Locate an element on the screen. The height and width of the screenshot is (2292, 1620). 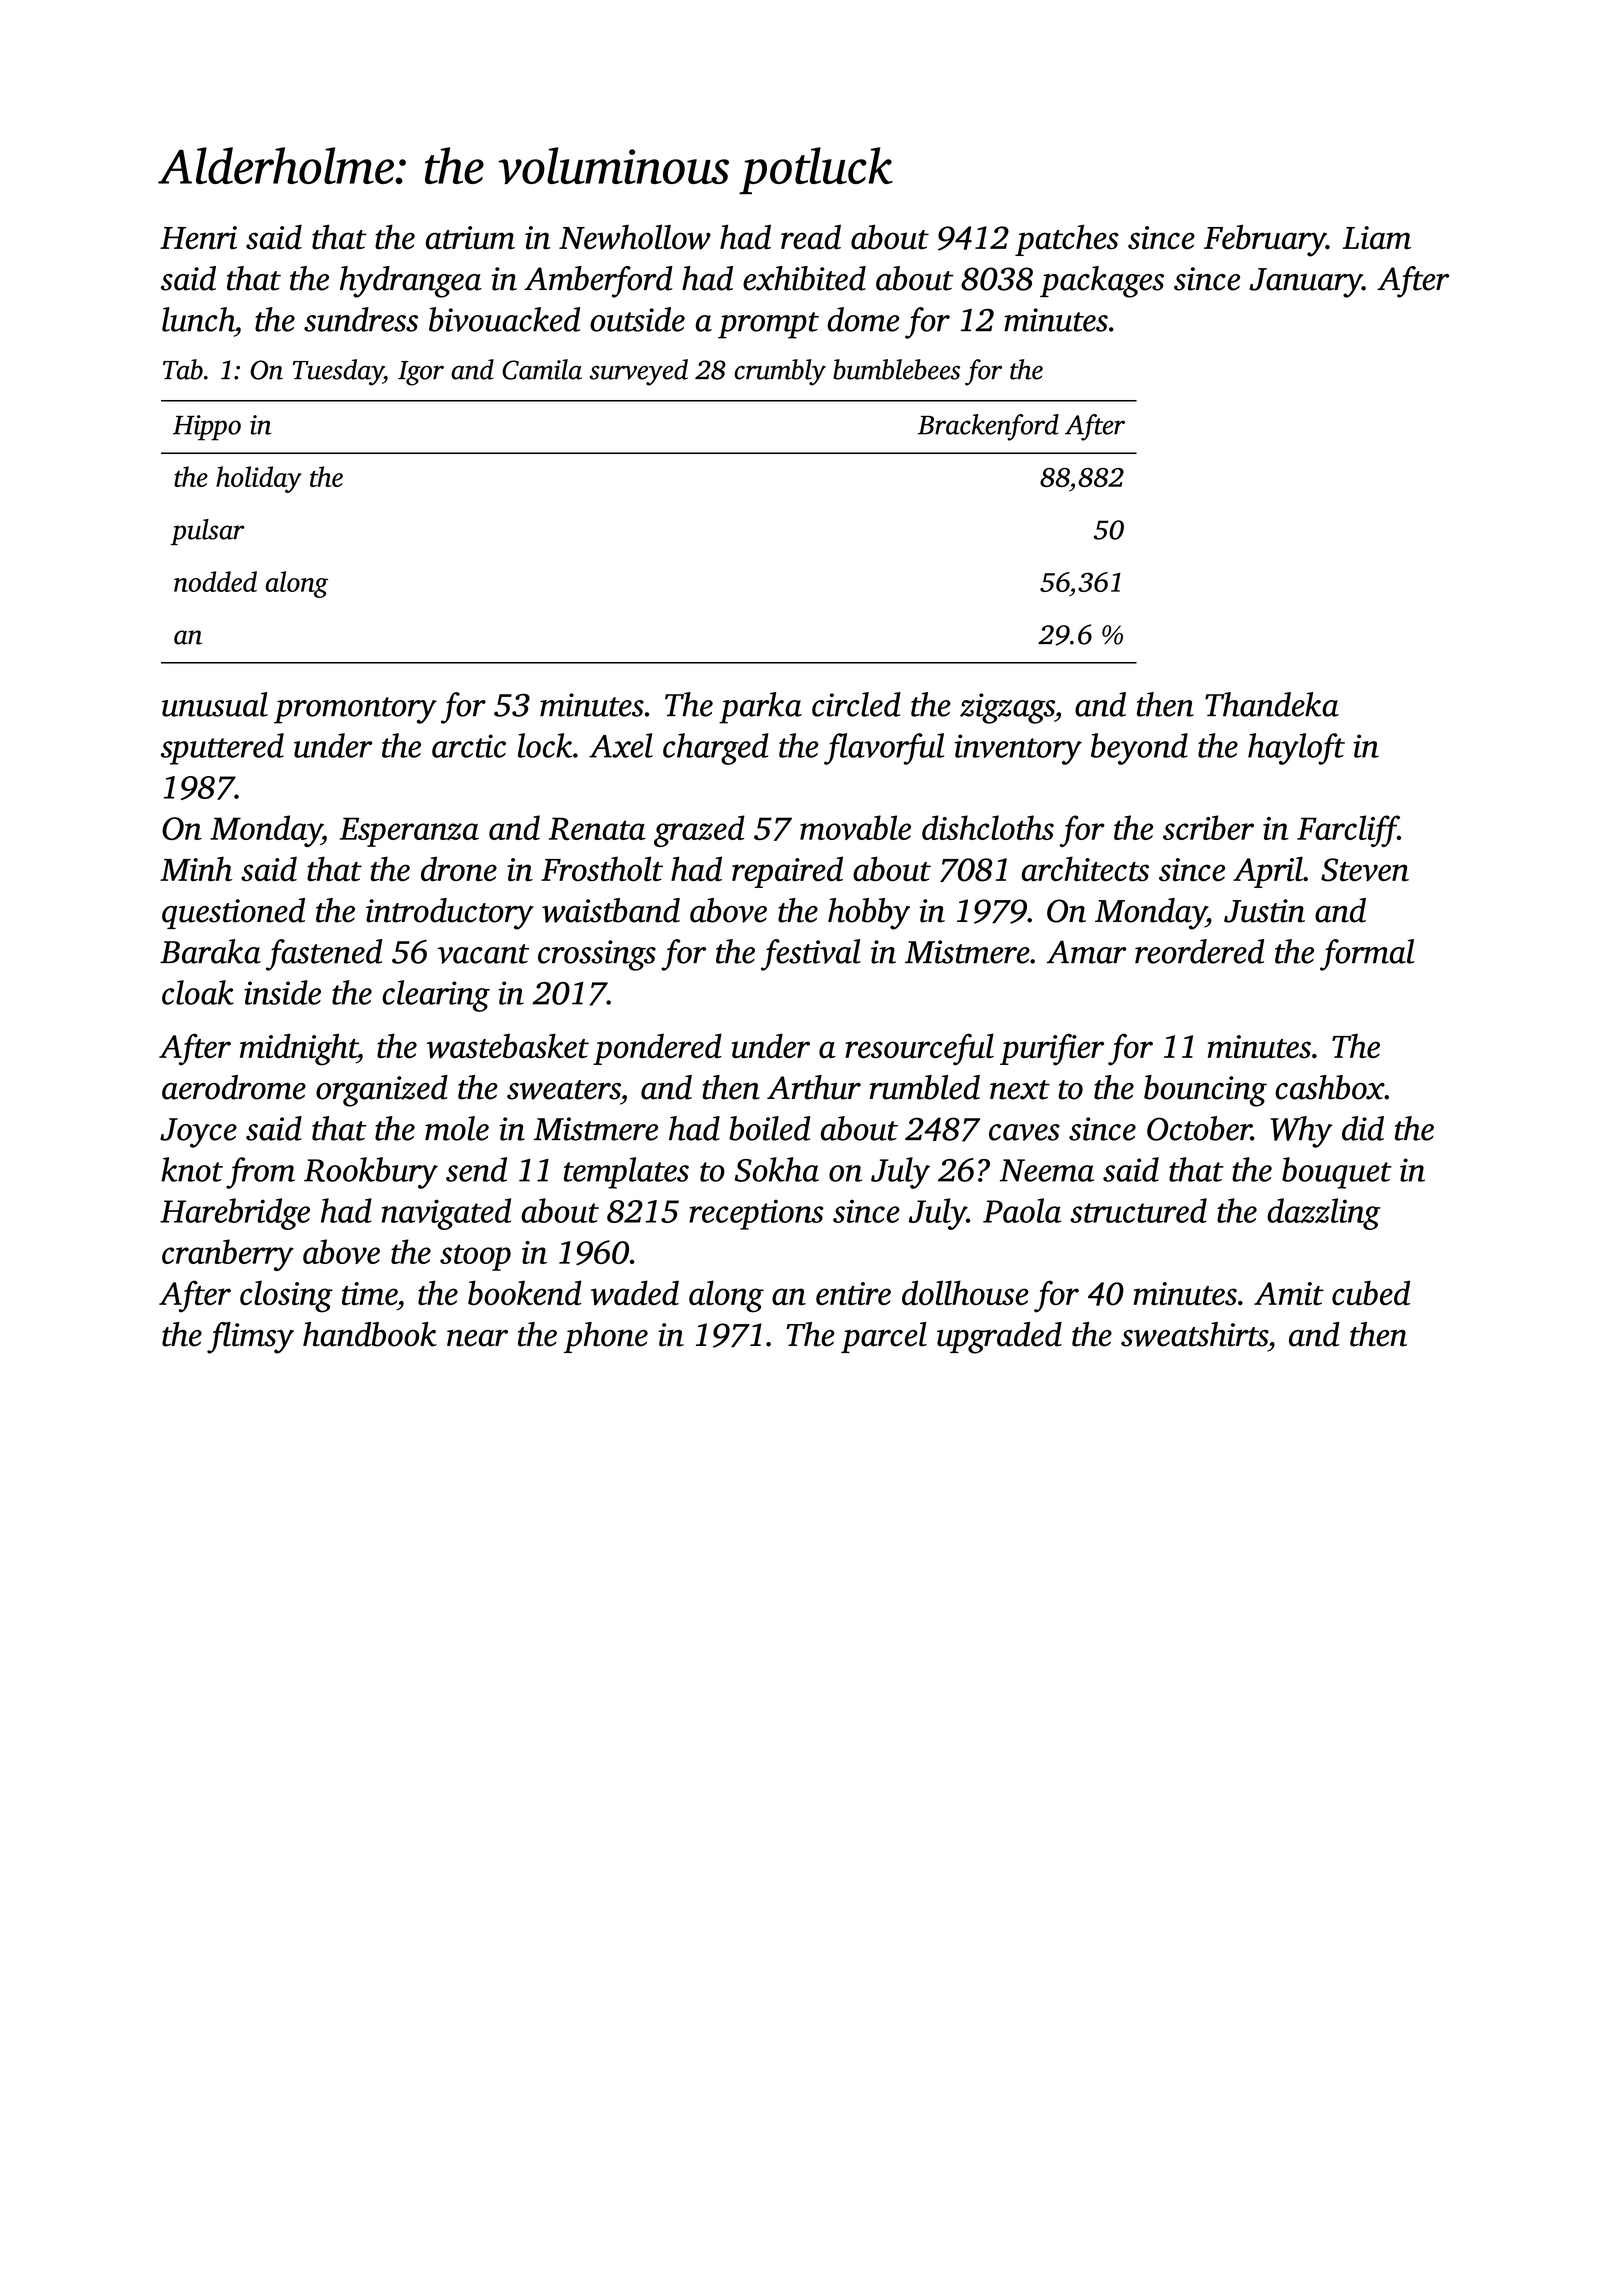
pulsar is located at coordinates (208, 532).
